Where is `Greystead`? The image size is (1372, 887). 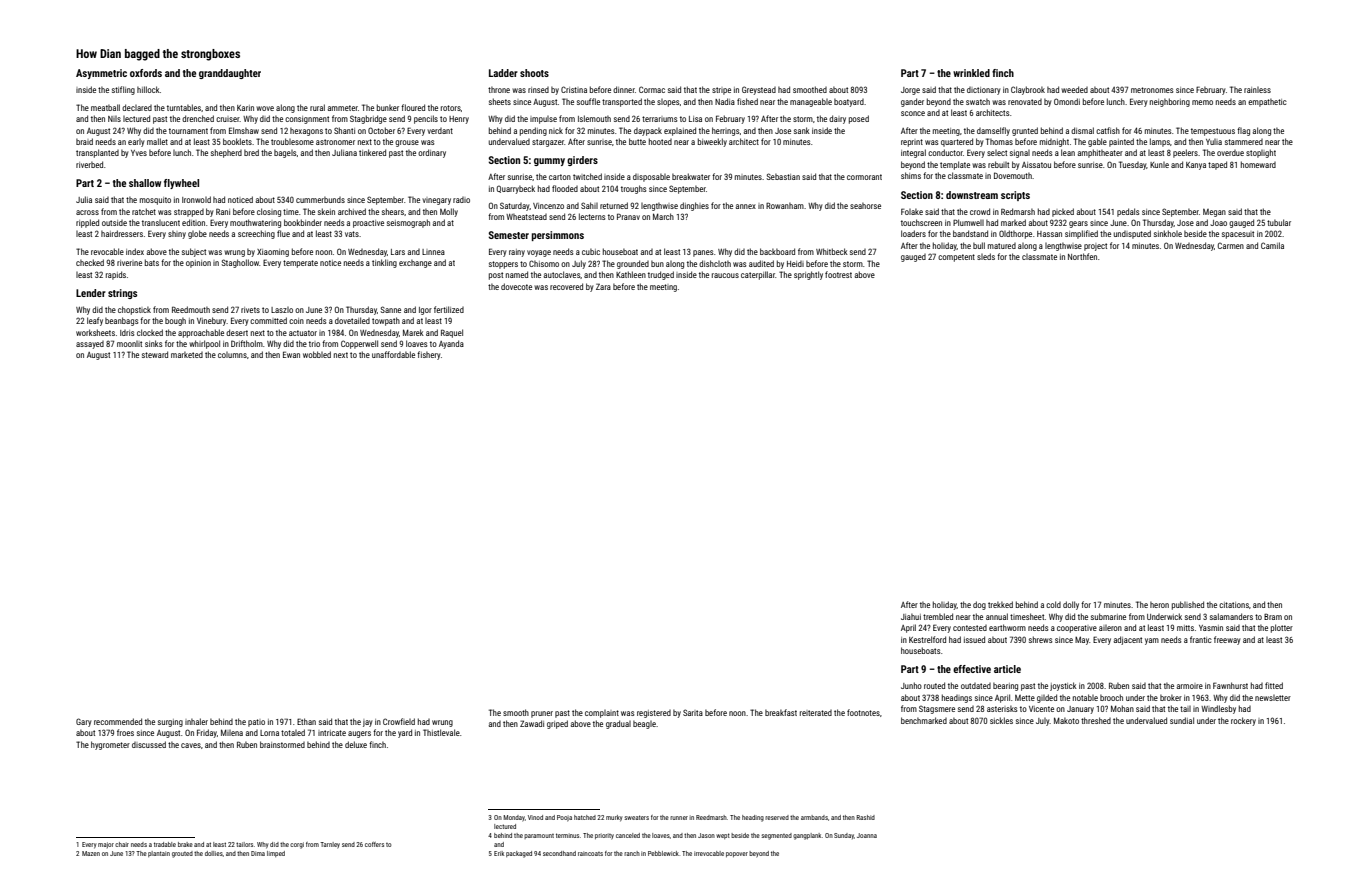
Greystead is located at coordinates (759, 90).
